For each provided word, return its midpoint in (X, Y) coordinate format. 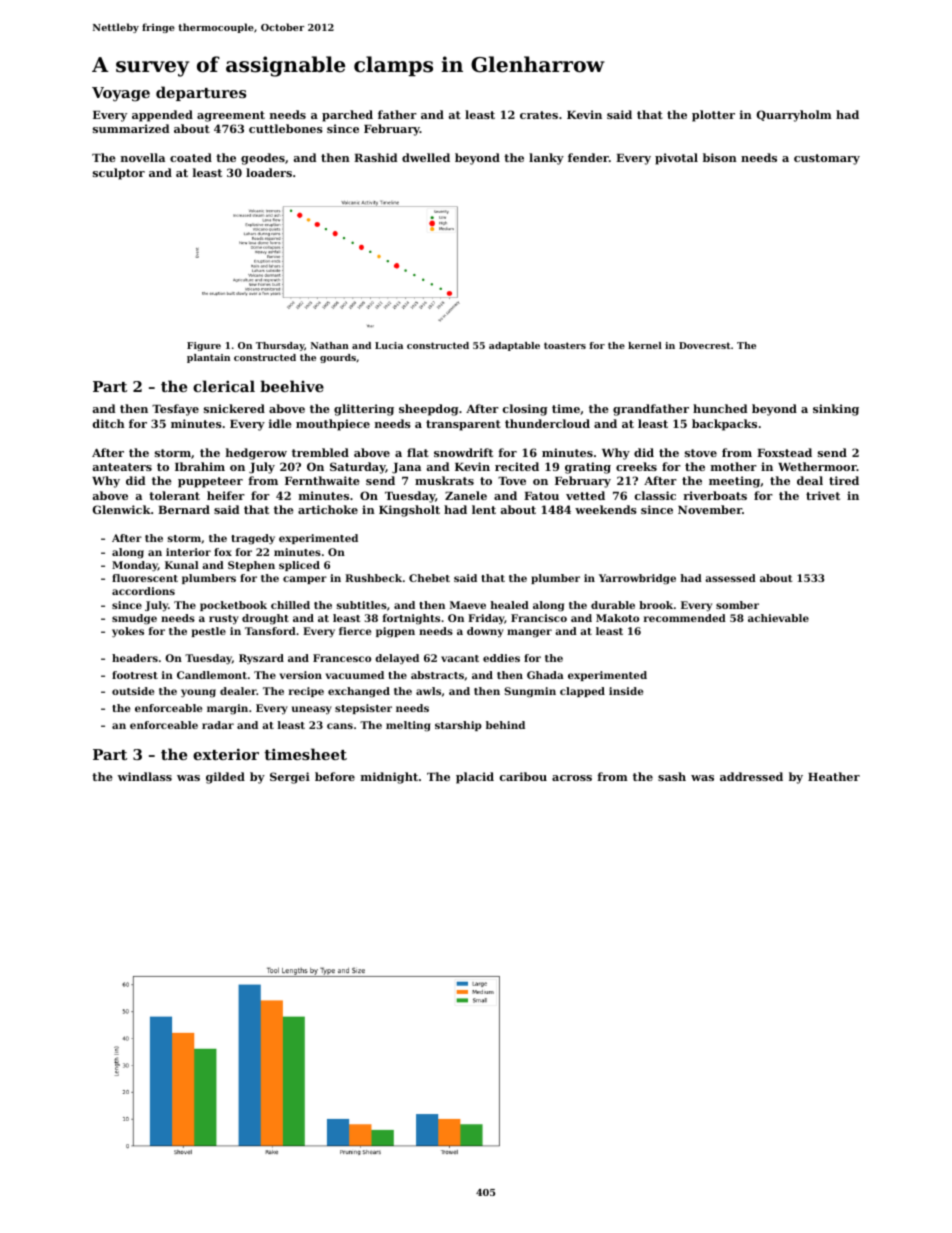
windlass (145, 776)
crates (539, 115)
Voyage (121, 94)
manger (529, 633)
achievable (778, 618)
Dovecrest (705, 345)
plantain (208, 358)
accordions (143, 591)
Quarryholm (794, 116)
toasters (565, 345)
